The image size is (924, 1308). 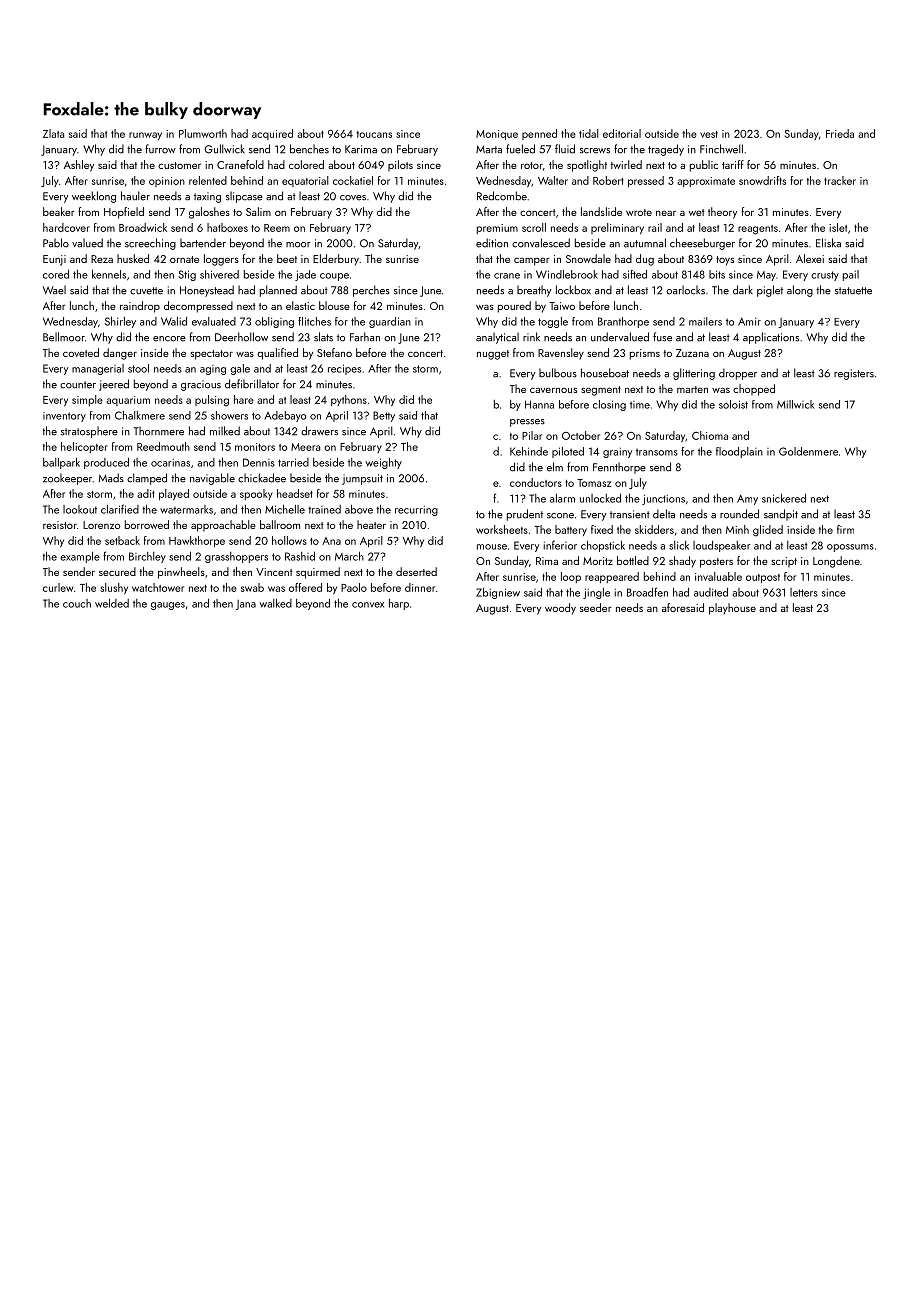 What do you see at coordinates (371, 291) in the screenshot?
I see `perches` at bounding box center [371, 291].
